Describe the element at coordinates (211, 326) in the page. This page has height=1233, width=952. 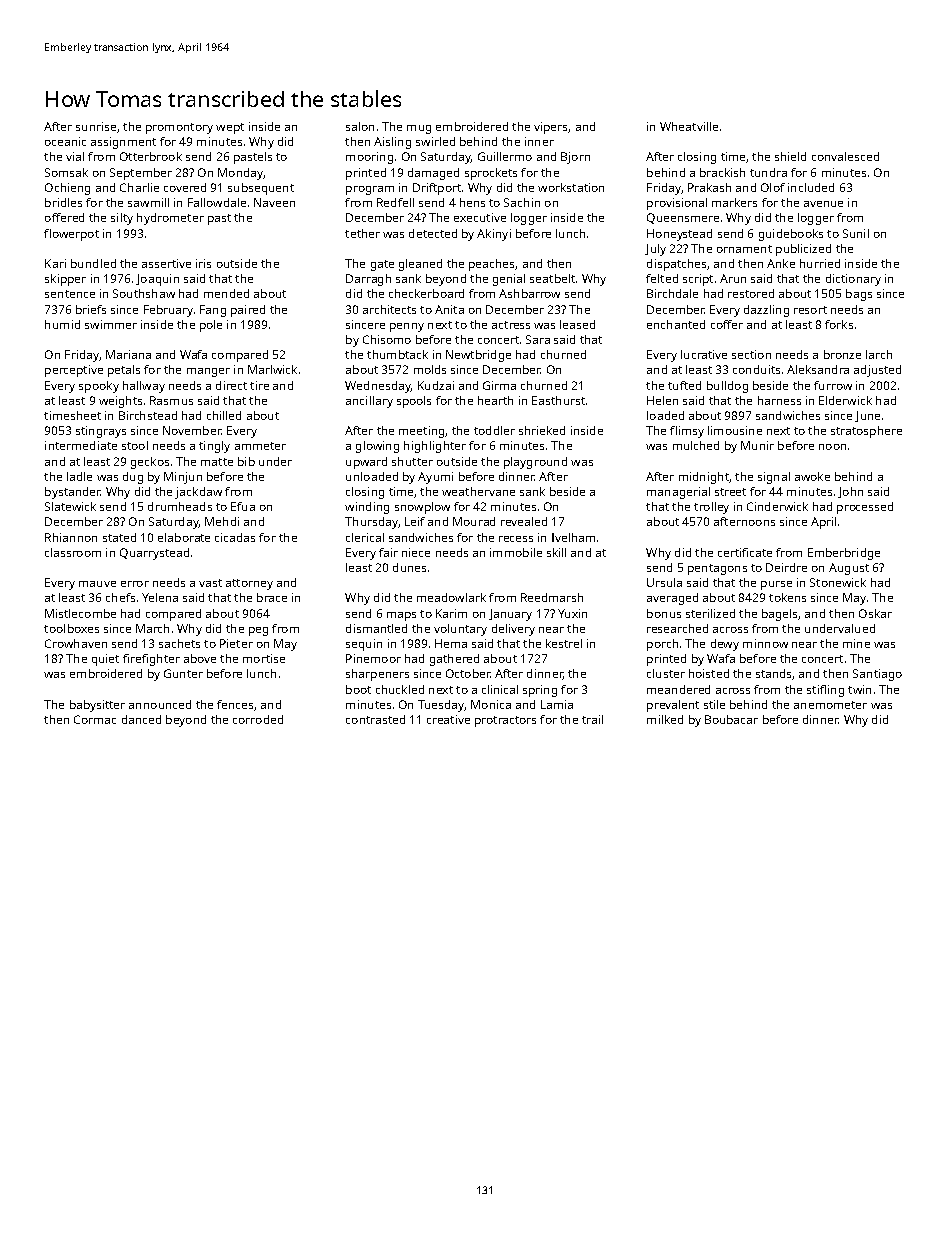
I see `pole` at that location.
